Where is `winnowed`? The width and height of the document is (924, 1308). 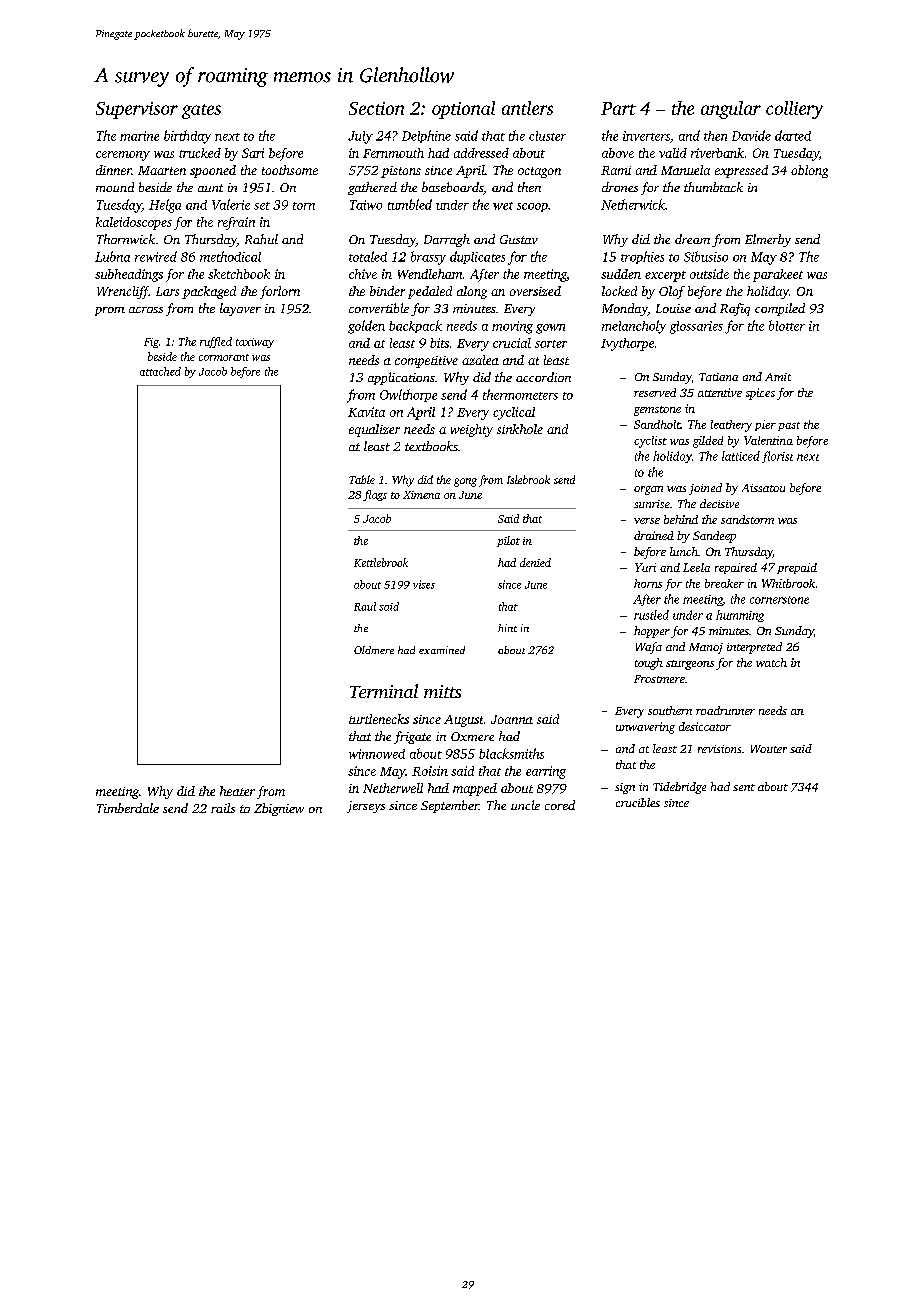
winnowed is located at coordinates (377, 754).
